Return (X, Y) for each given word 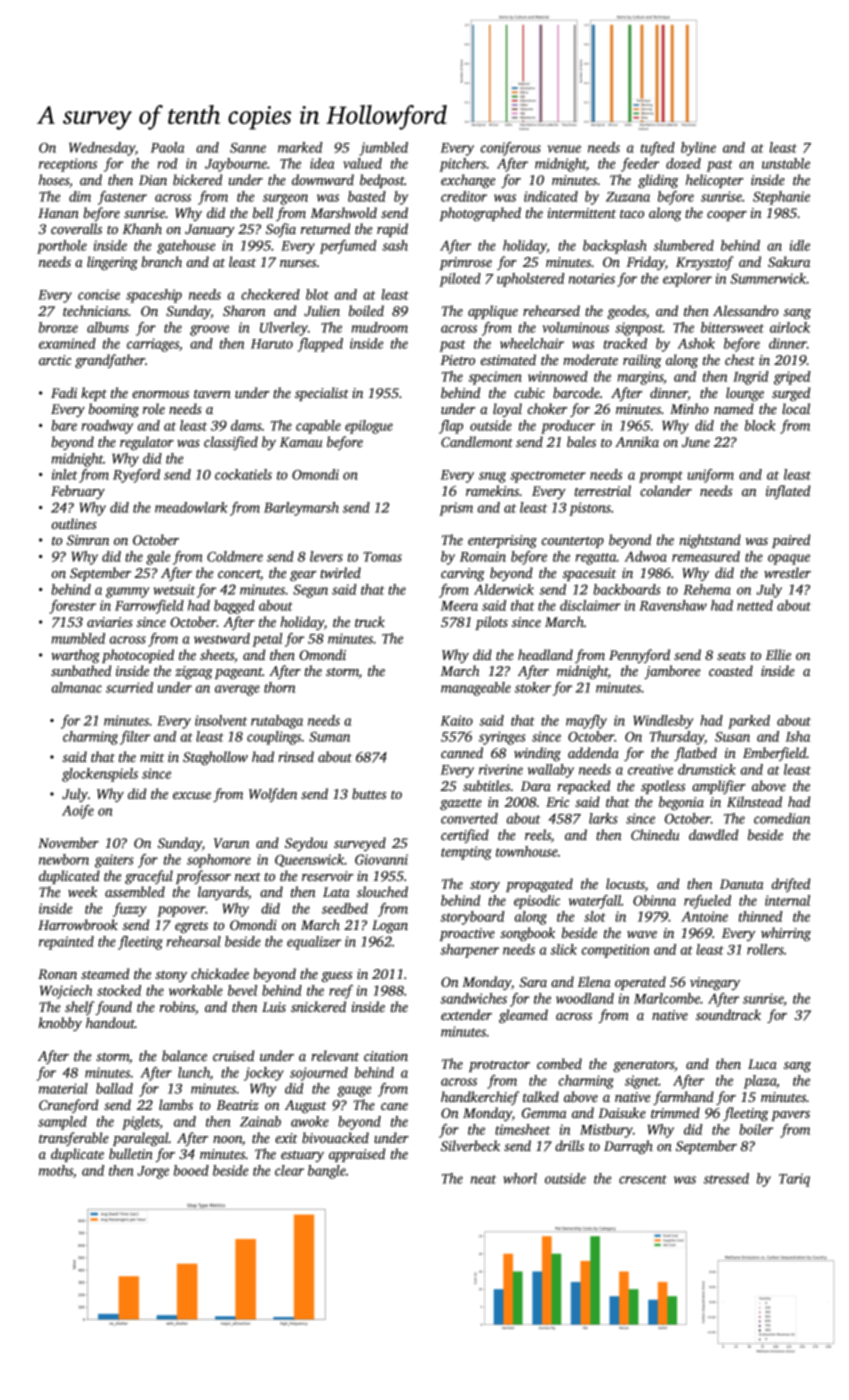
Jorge (153, 1172)
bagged (234, 607)
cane (394, 1106)
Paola (167, 147)
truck (370, 621)
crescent (643, 1179)
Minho (689, 408)
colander (666, 490)
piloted (460, 280)
